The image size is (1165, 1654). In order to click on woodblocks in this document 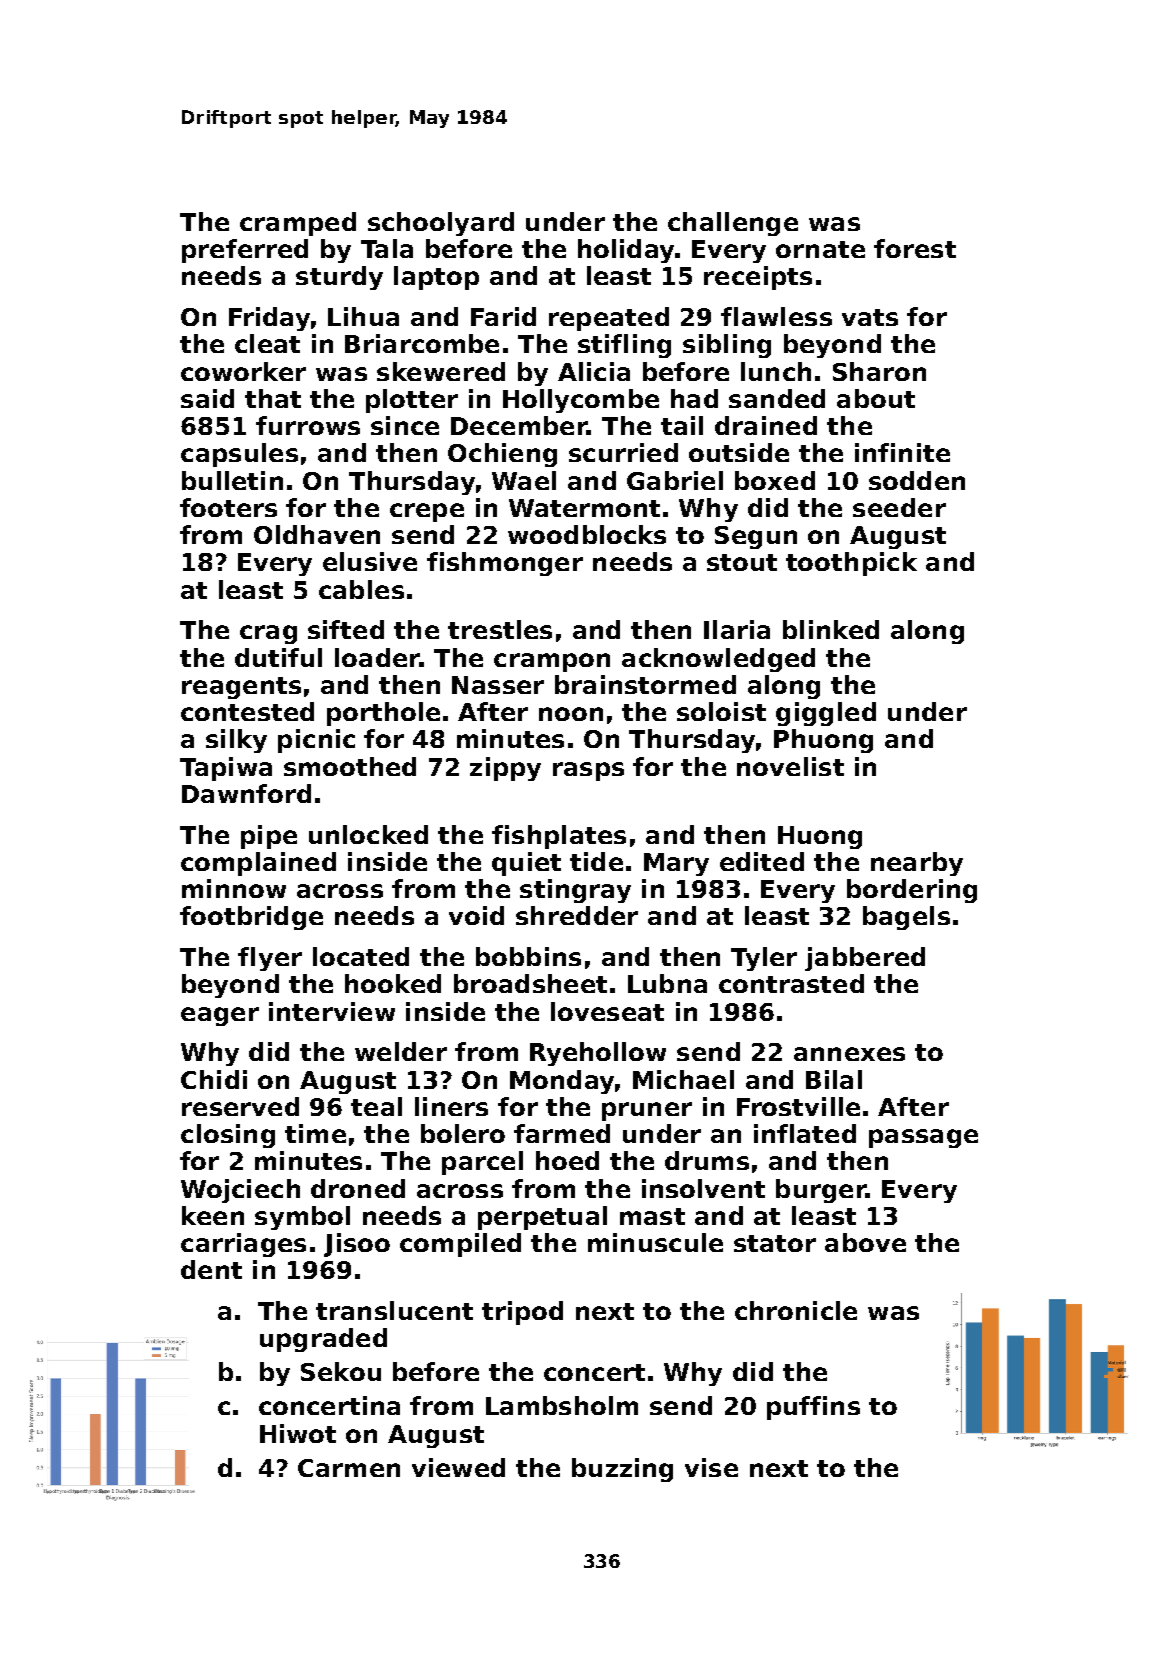, I will do `click(587, 534)`.
